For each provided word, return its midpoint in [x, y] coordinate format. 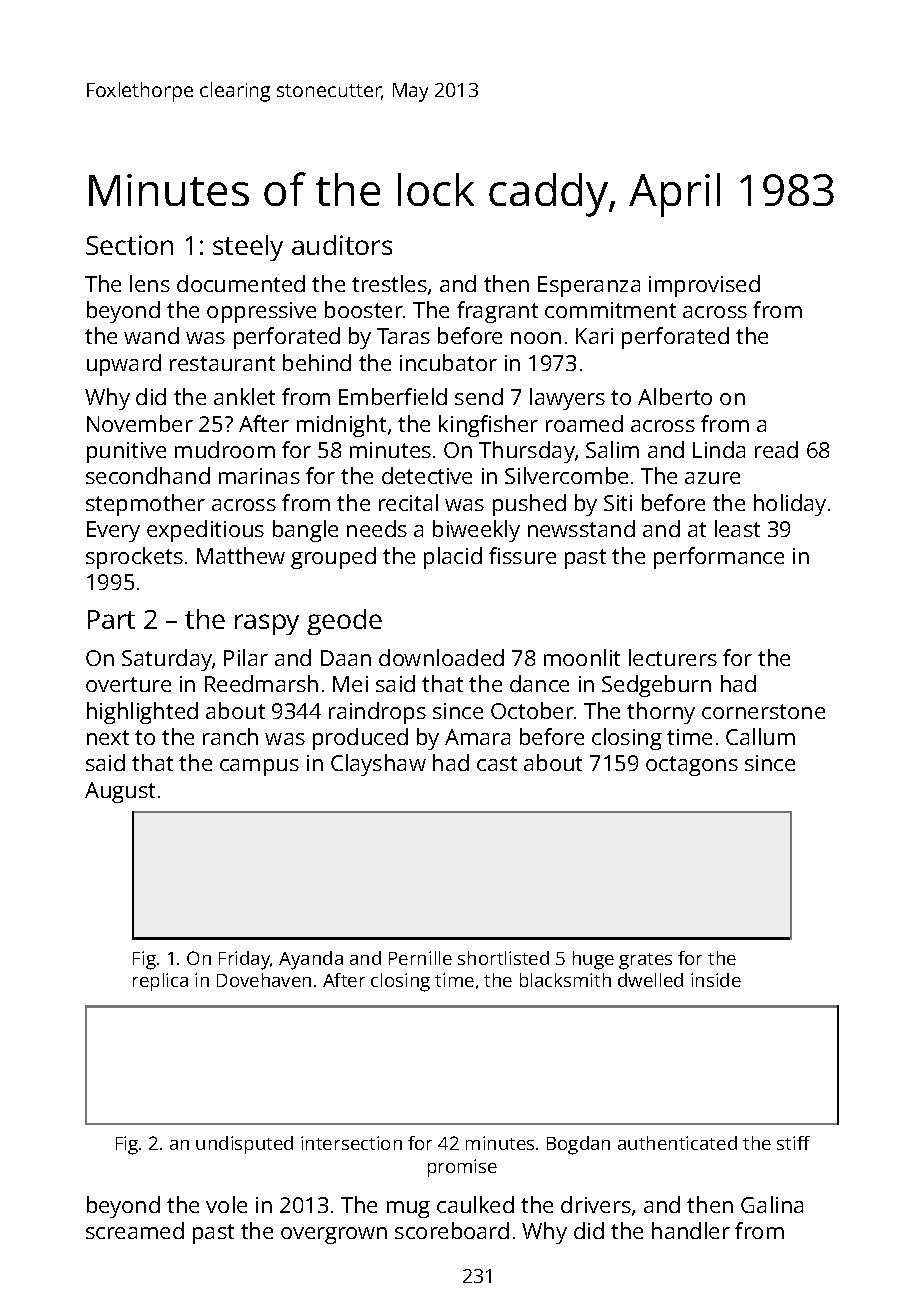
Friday [245, 960]
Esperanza [589, 286]
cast [497, 763]
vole [226, 1204]
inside [716, 980]
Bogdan [578, 1145]
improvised [704, 286]
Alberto [675, 396]
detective [427, 475]
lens [150, 283]
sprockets [134, 558]
